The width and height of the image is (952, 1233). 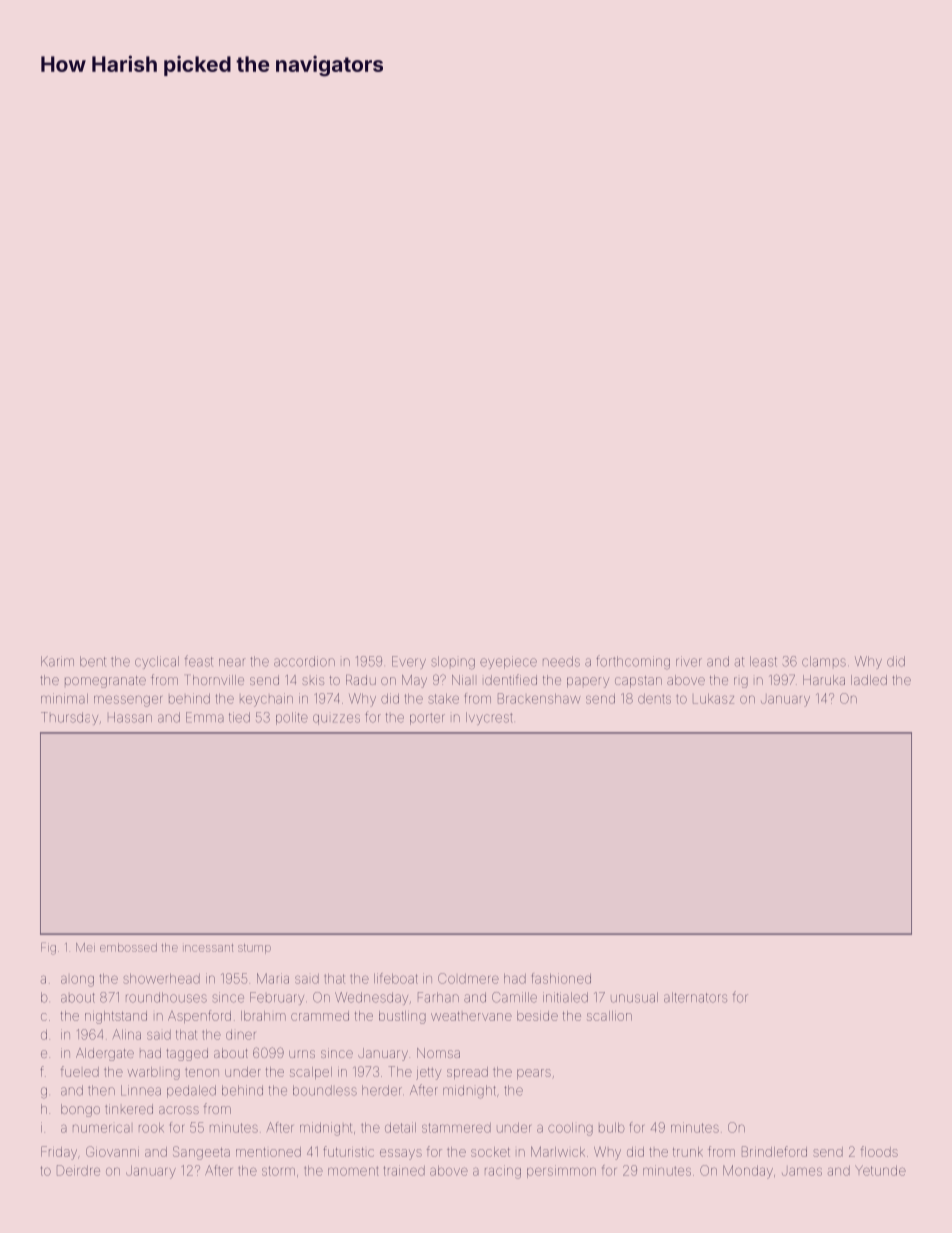 What do you see at coordinates (468, 978) in the image?
I see `Coldmere` at bounding box center [468, 978].
